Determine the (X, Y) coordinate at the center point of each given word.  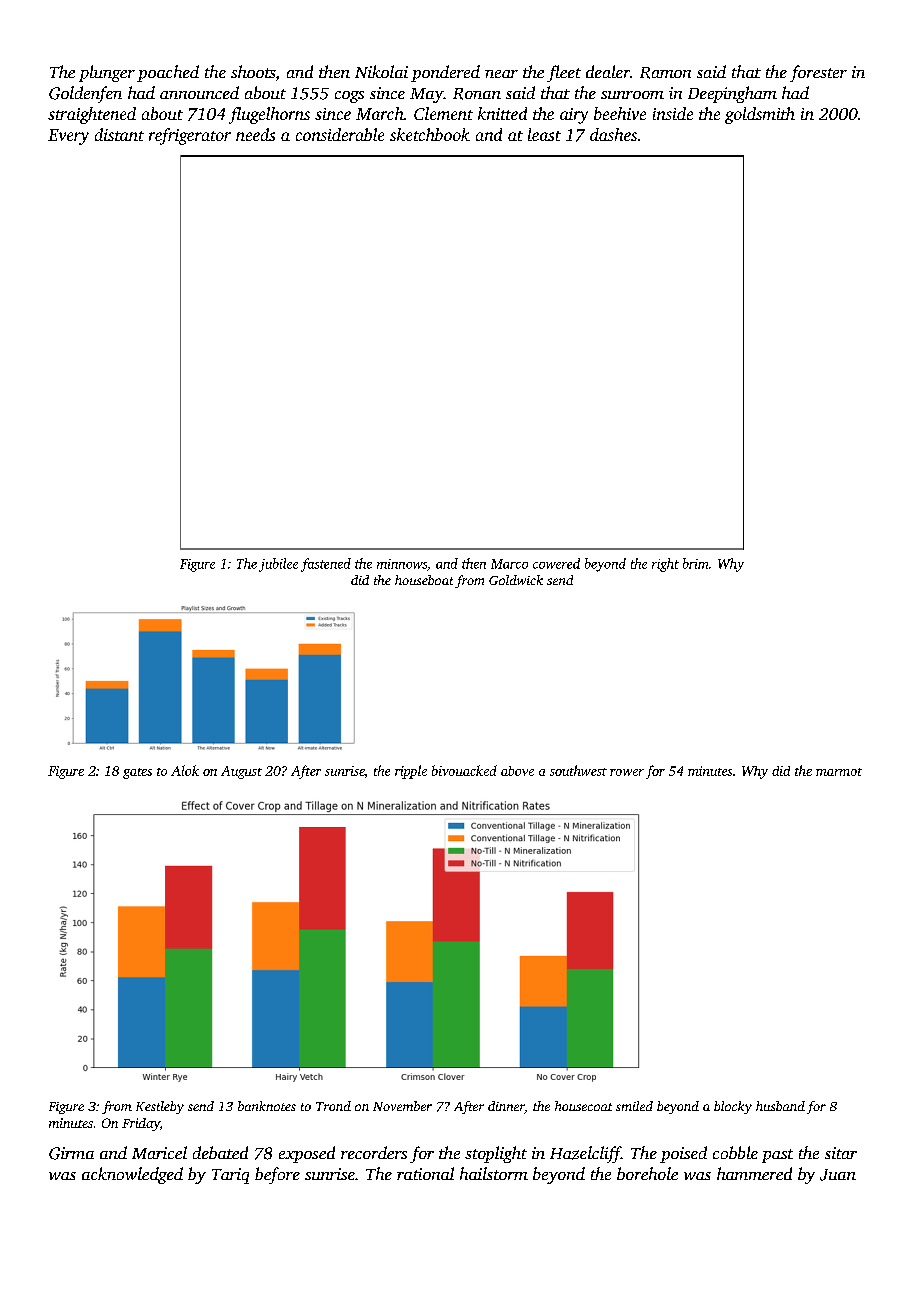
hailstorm (494, 1173)
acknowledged (132, 1175)
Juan (838, 1175)
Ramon (665, 73)
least (544, 134)
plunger (107, 73)
